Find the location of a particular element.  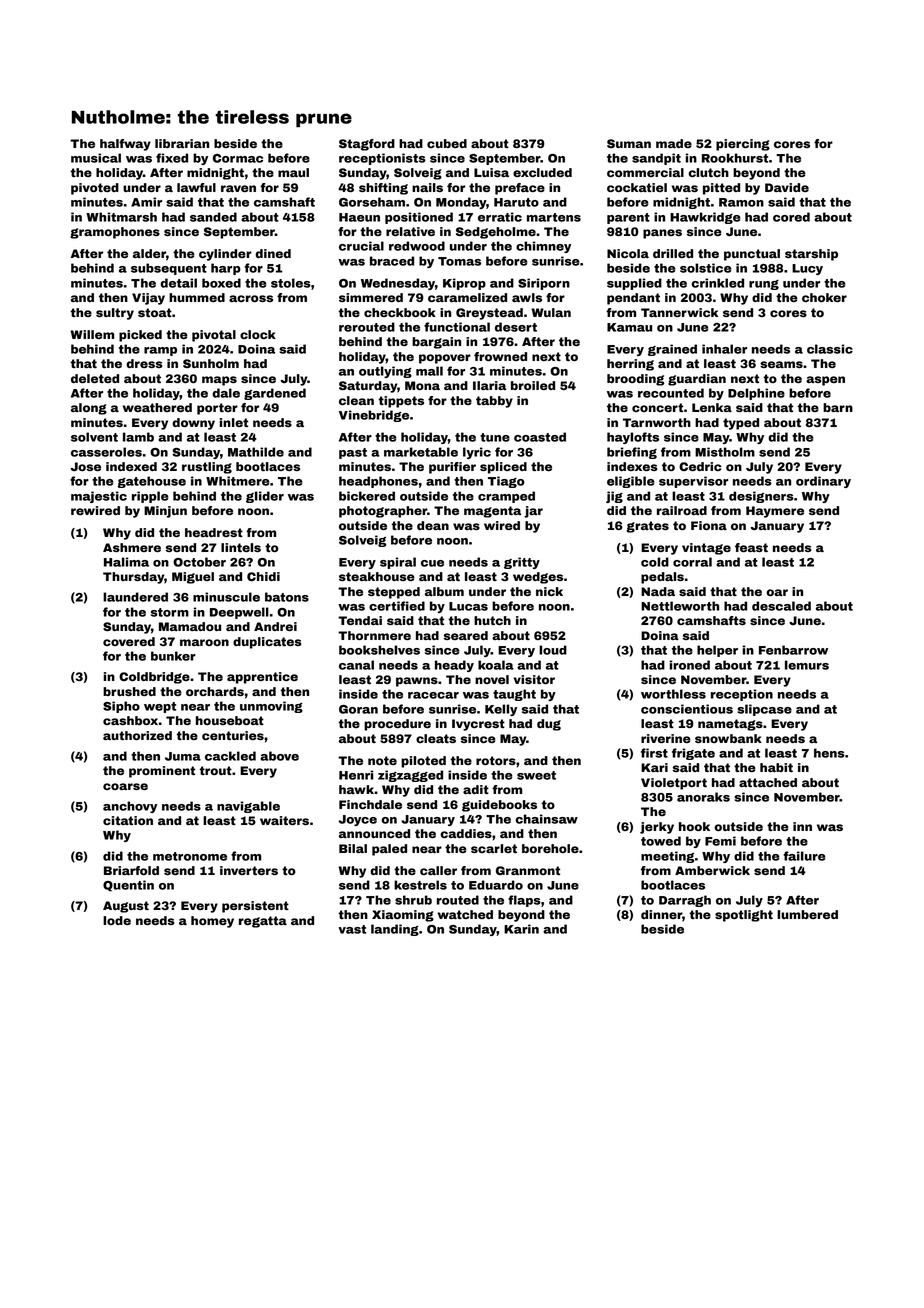

Lenka is located at coordinates (712, 407).
